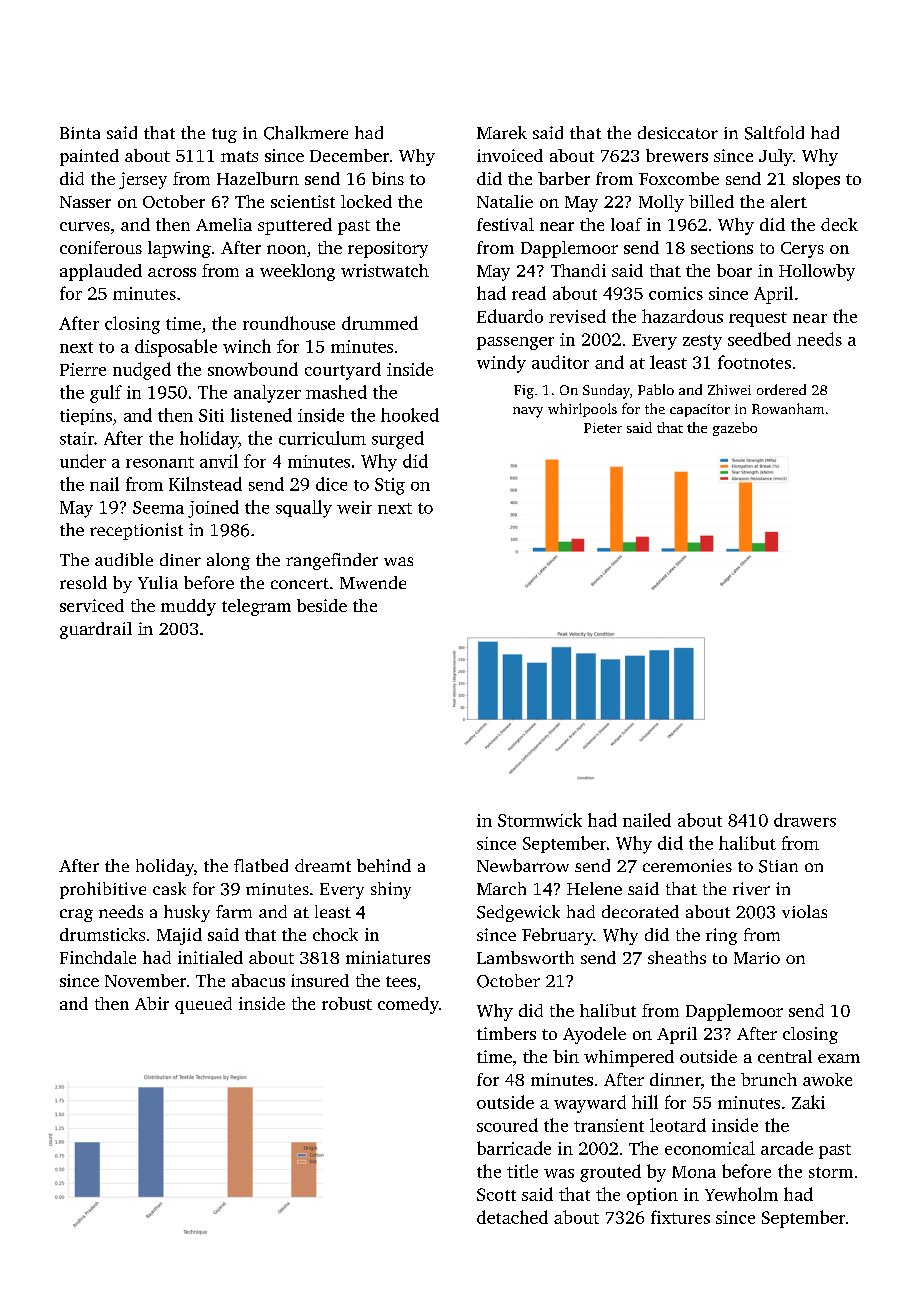  Describe the element at coordinates (787, 1148) in the page. I see `arcade` at that location.
